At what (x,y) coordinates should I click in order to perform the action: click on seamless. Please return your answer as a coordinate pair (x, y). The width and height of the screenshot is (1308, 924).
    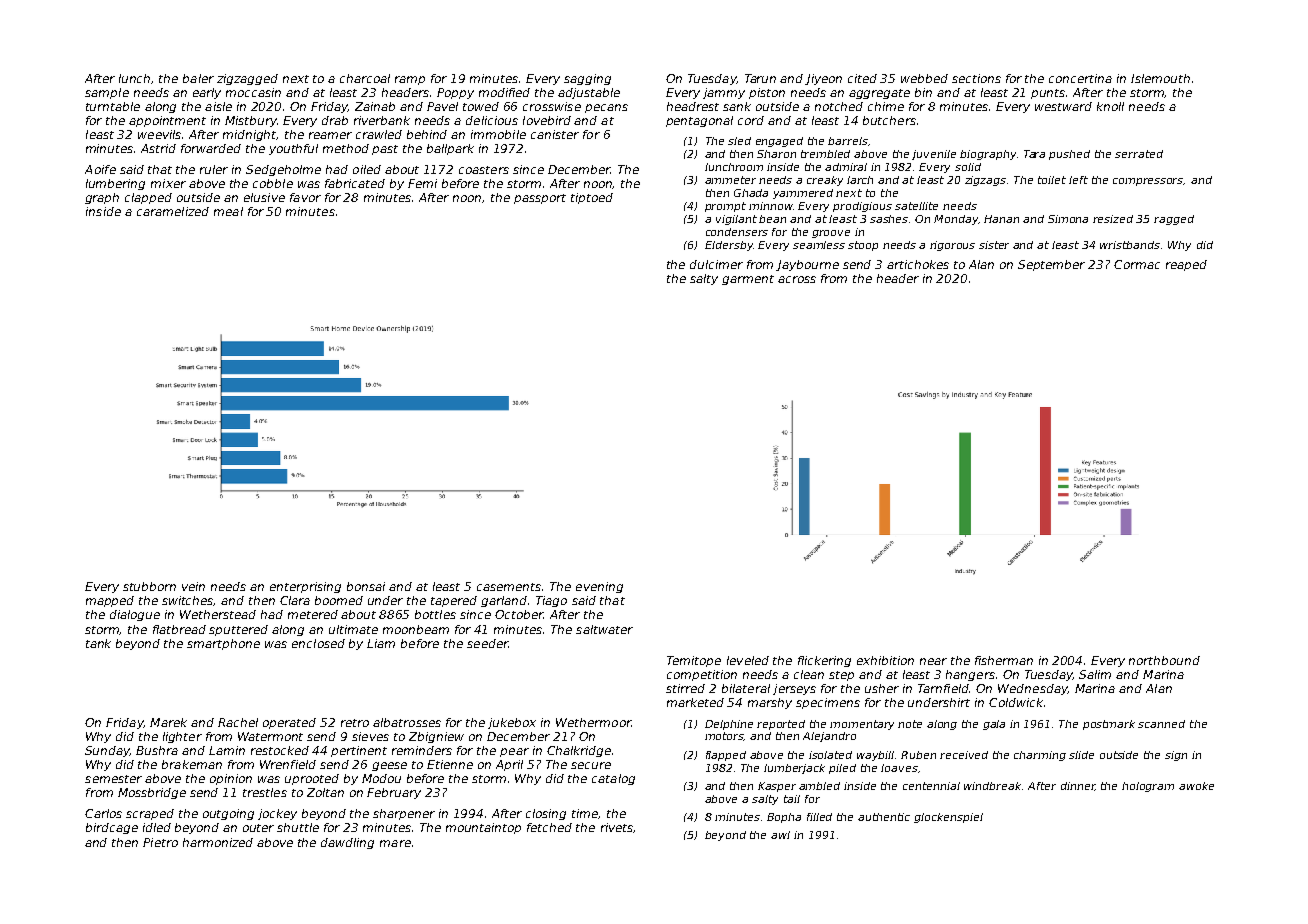
    Looking at the image, I should click on (819, 245).
